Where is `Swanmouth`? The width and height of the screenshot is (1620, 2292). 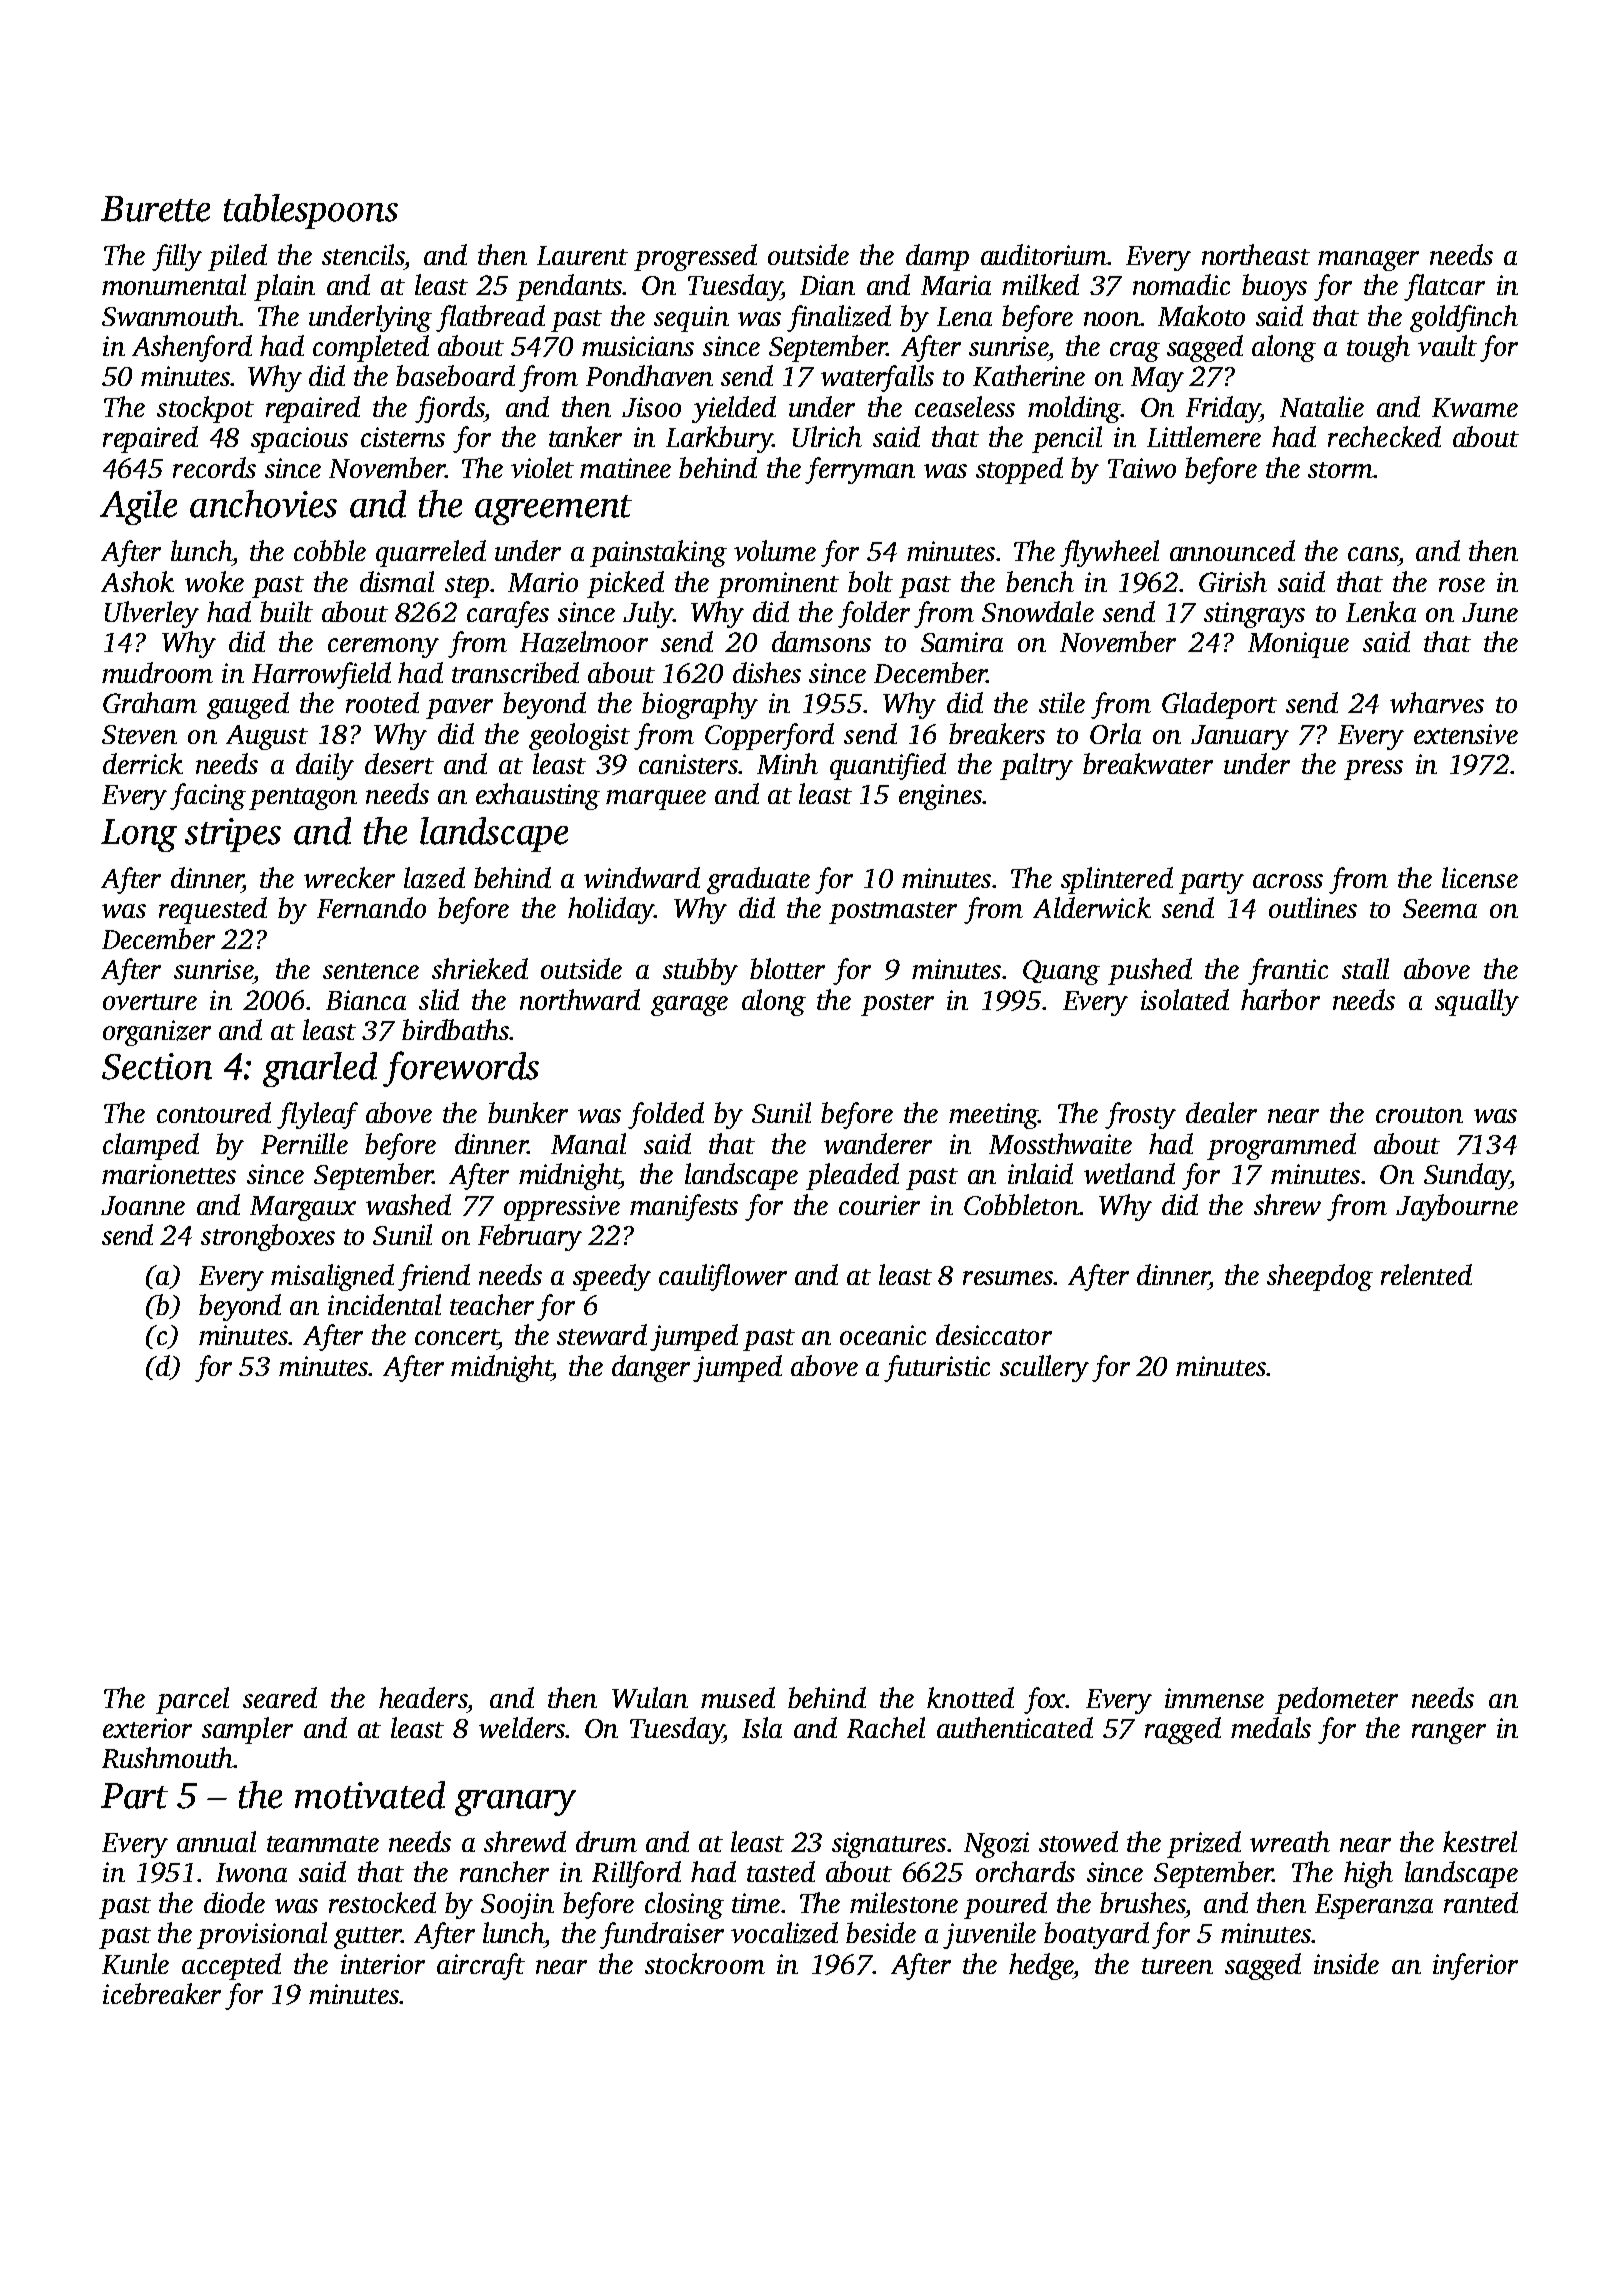 Swanmouth is located at coordinates (170, 315).
